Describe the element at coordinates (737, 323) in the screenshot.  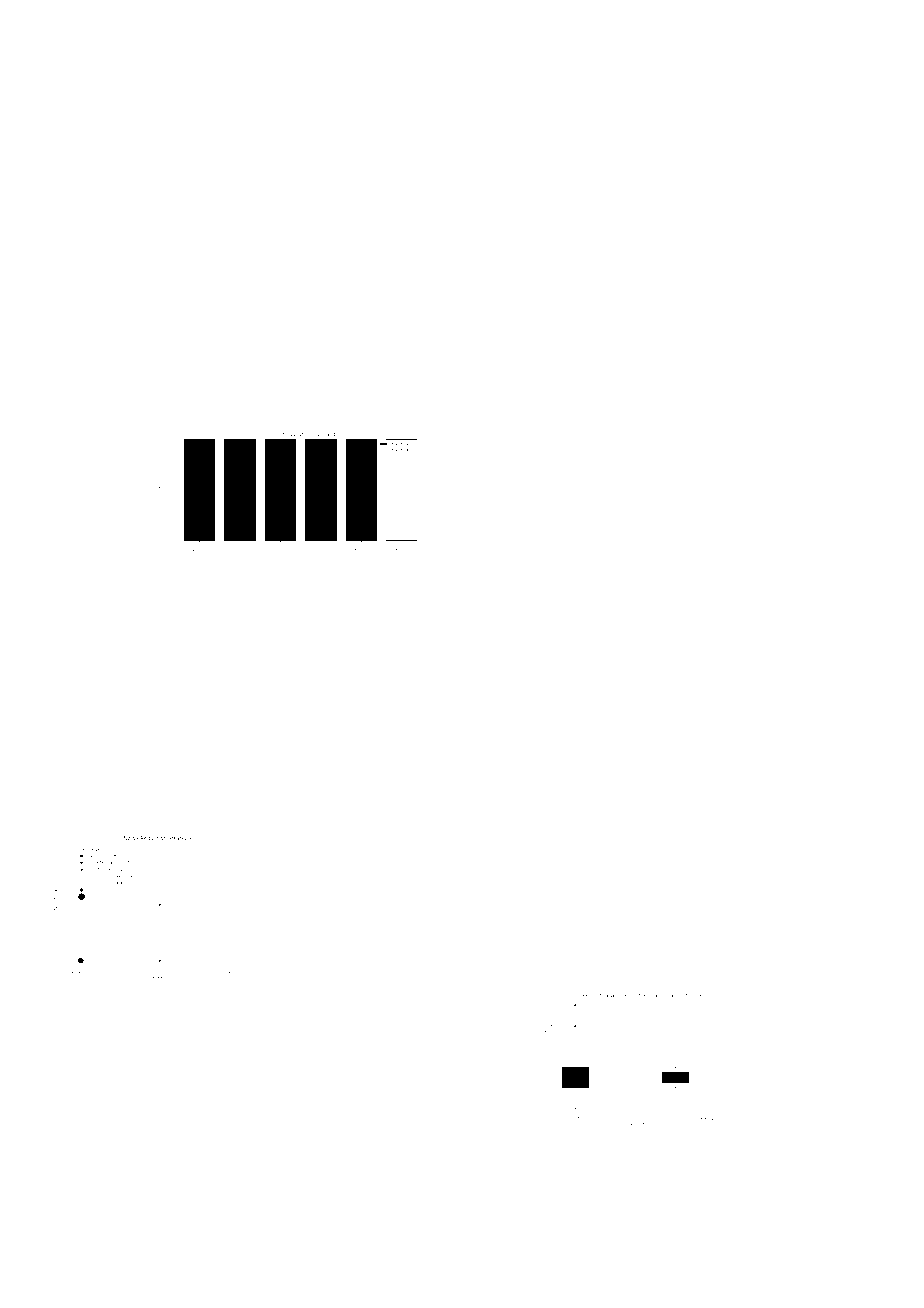
I see `Wanjiru` at that location.
